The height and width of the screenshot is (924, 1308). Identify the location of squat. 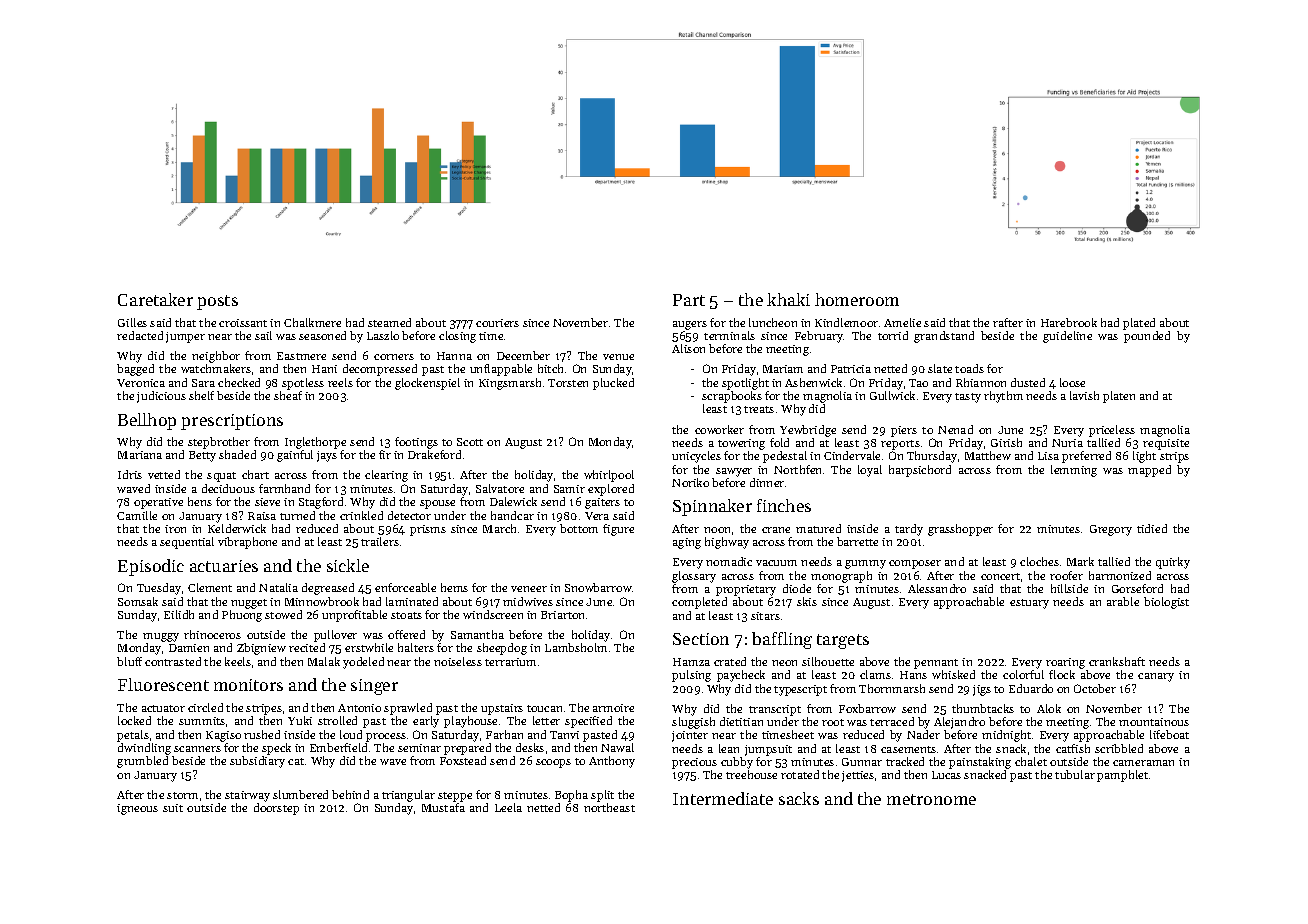
(221, 477).
